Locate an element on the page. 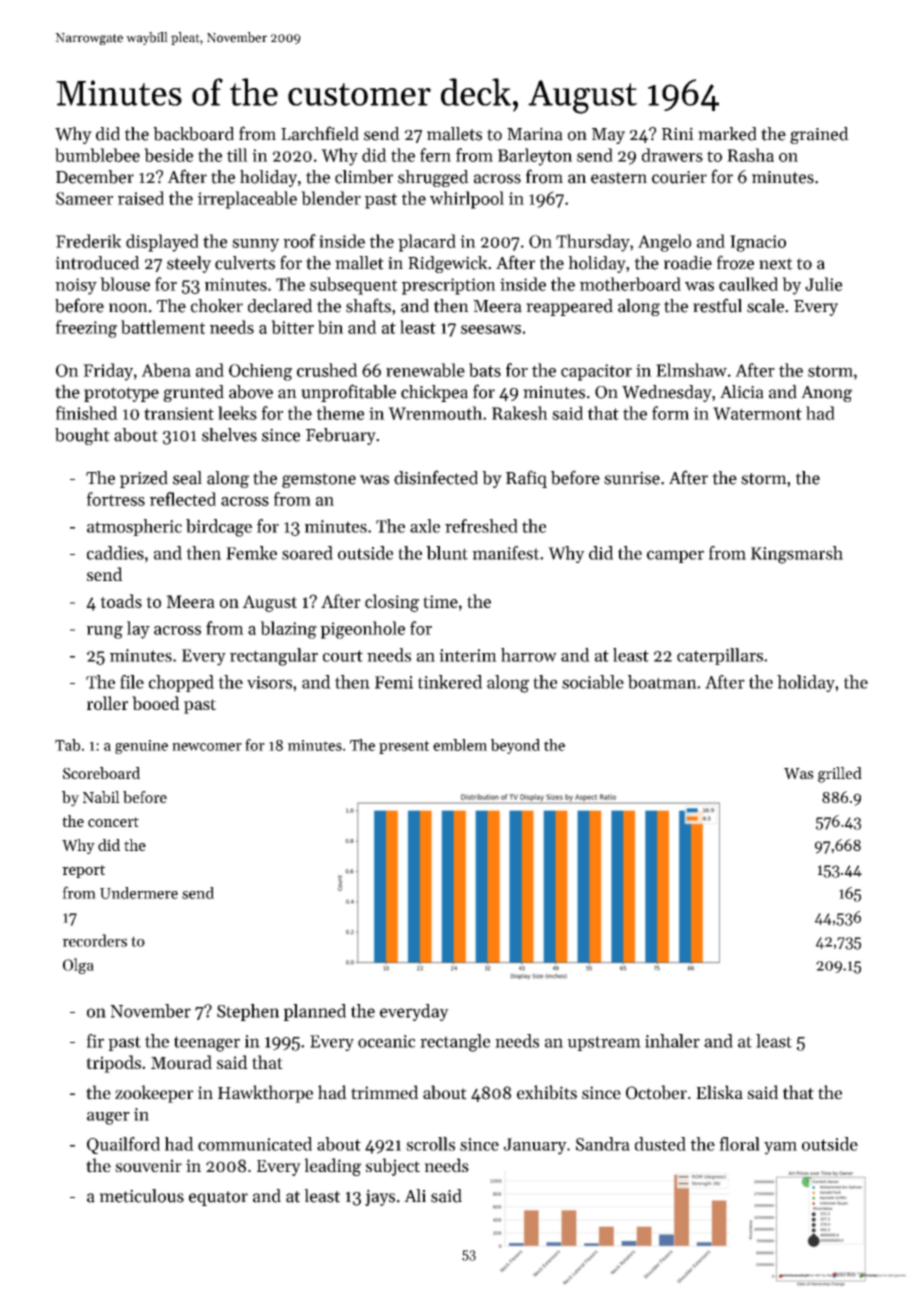  Eliska is located at coordinates (719, 1092).
